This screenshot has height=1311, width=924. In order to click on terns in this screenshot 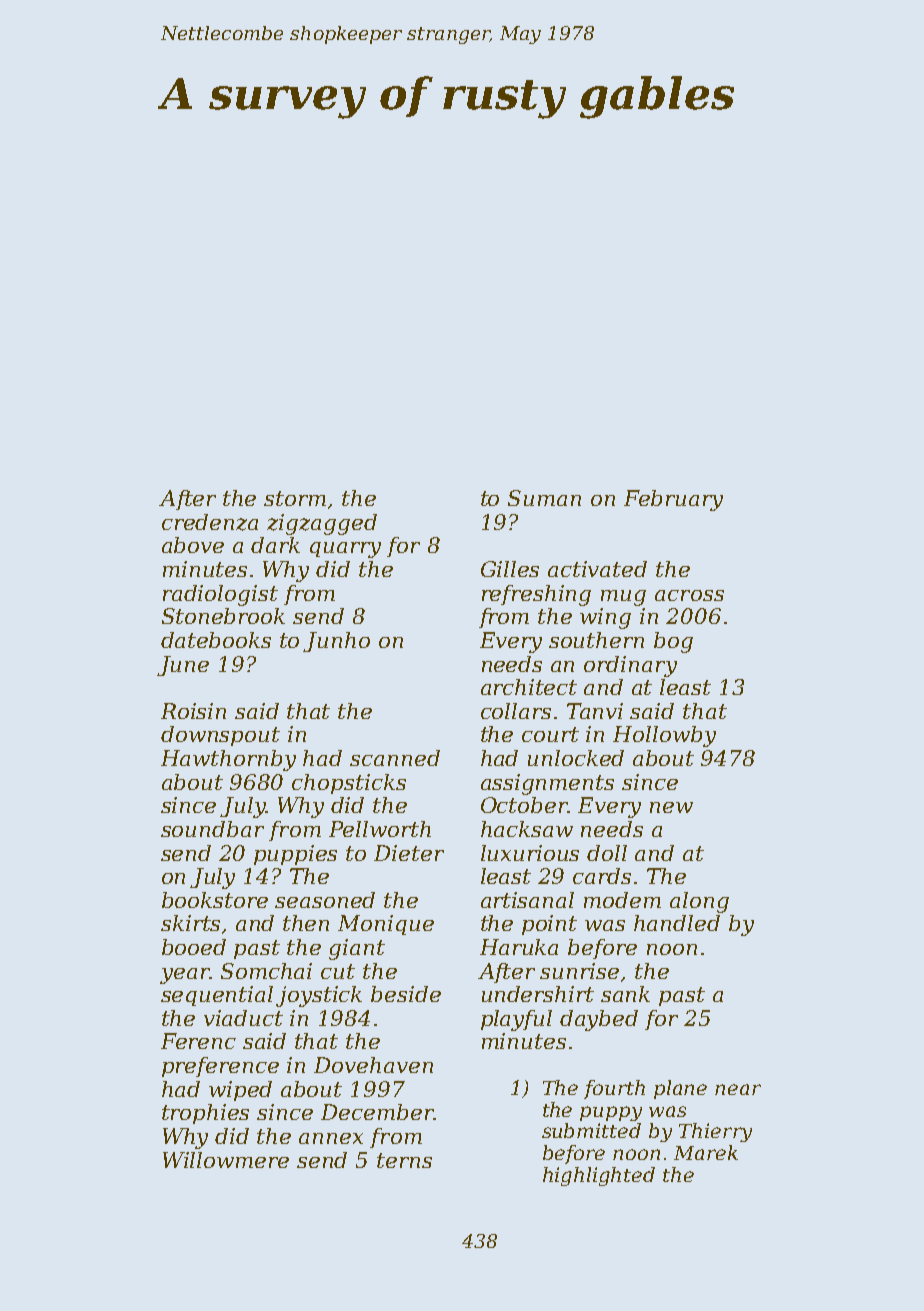, I will do `click(404, 1160)`.
